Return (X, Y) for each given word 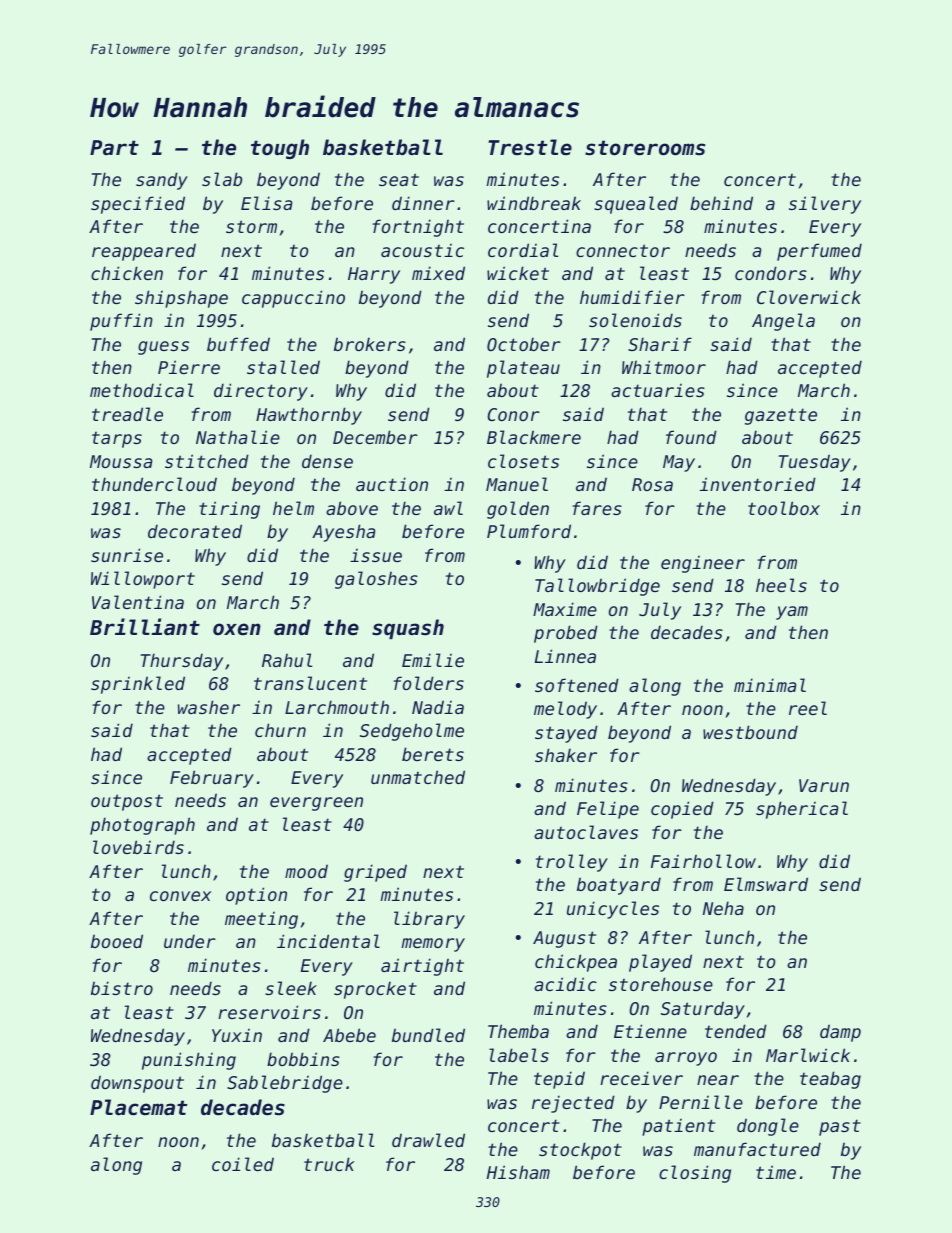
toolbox (784, 508)
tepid (559, 1080)
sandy (162, 181)
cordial (523, 250)
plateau (523, 369)
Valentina (138, 602)
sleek (291, 988)
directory (261, 392)
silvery (825, 205)
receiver (641, 1078)
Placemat (138, 1107)
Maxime (565, 609)
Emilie (433, 660)
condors (771, 273)
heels (781, 585)
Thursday (182, 662)
